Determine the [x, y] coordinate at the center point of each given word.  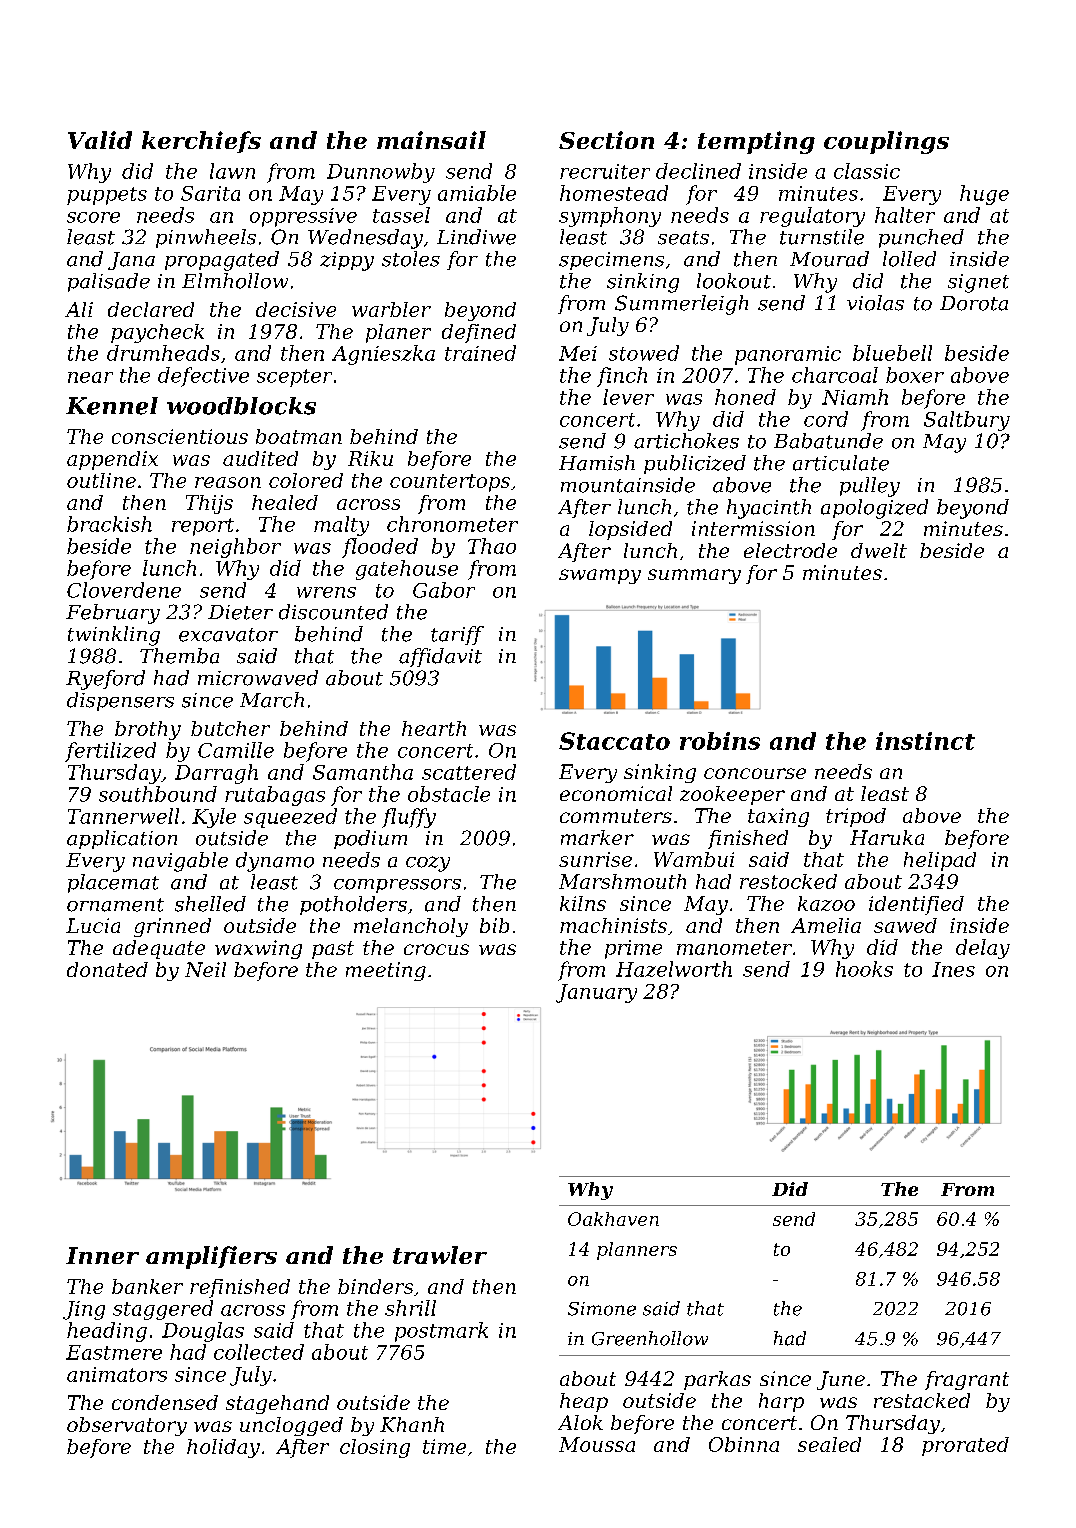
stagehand [277, 1404]
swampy [600, 576]
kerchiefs [201, 142]
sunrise [595, 859]
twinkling [114, 636]
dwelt [879, 550]
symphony [610, 217]
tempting [756, 142]
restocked [788, 881]
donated [107, 969]
